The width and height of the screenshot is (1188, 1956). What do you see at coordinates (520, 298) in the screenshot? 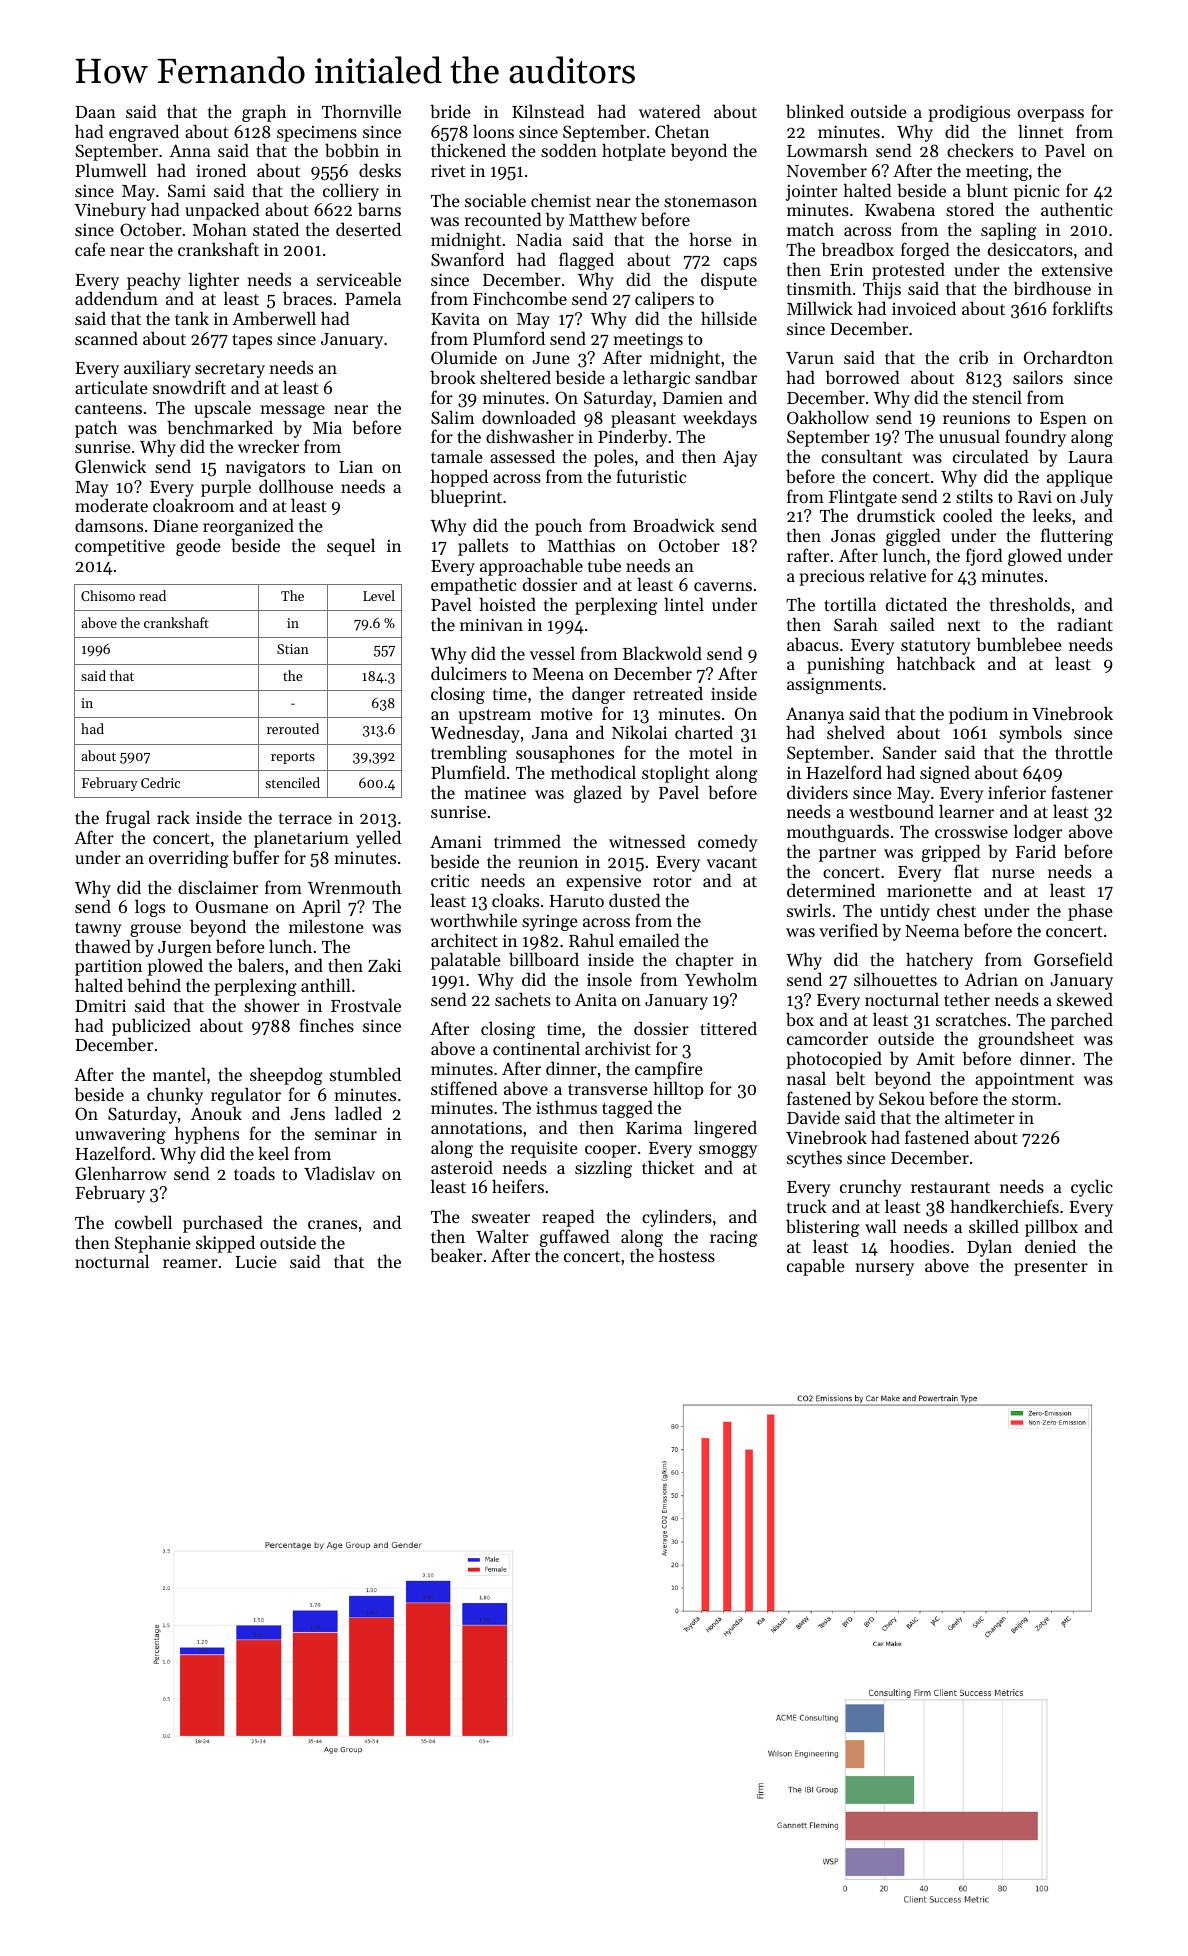
I see `Finchcombe` at bounding box center [520, 298].
